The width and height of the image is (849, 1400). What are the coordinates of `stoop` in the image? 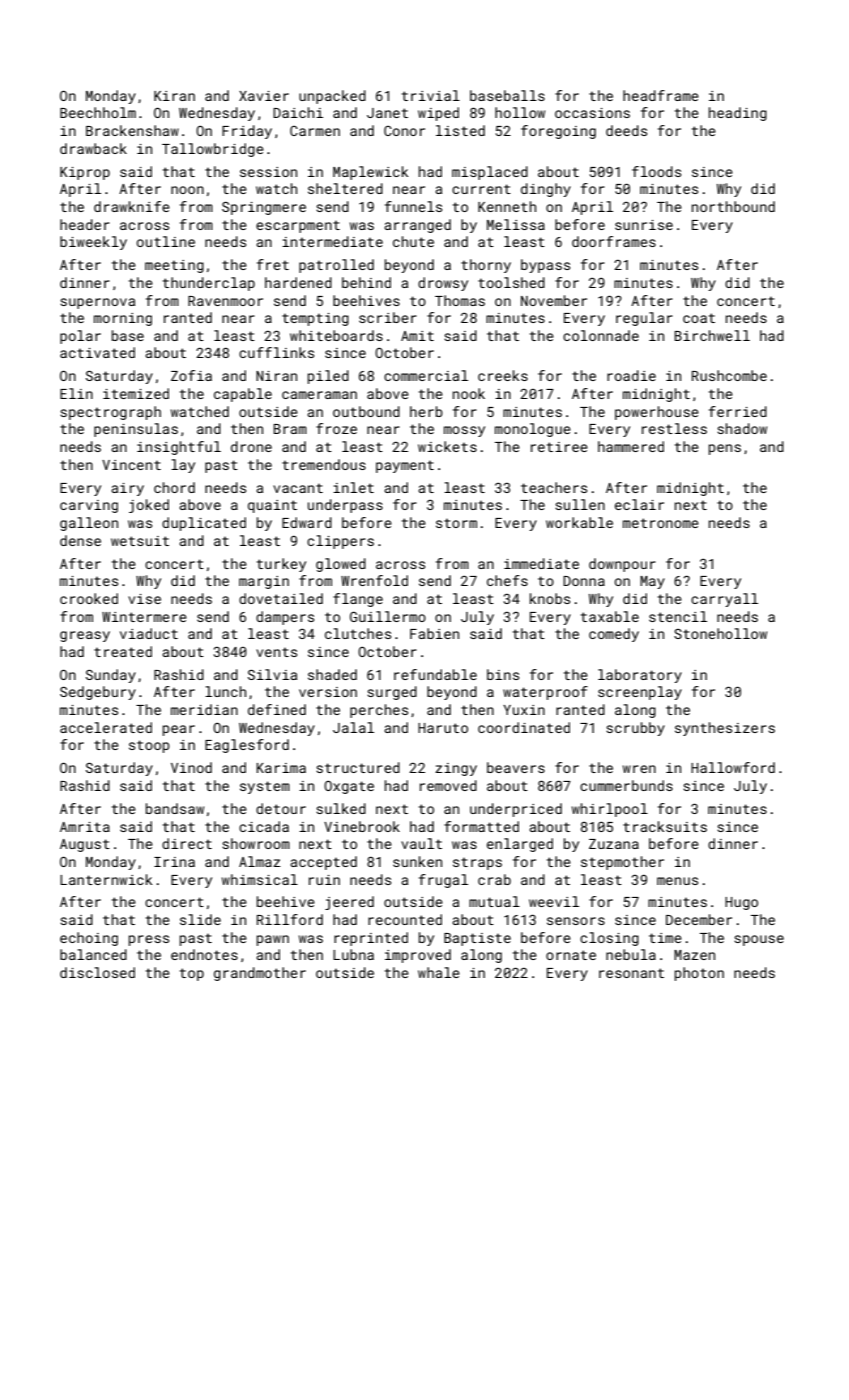 It's located at (149, 746).
